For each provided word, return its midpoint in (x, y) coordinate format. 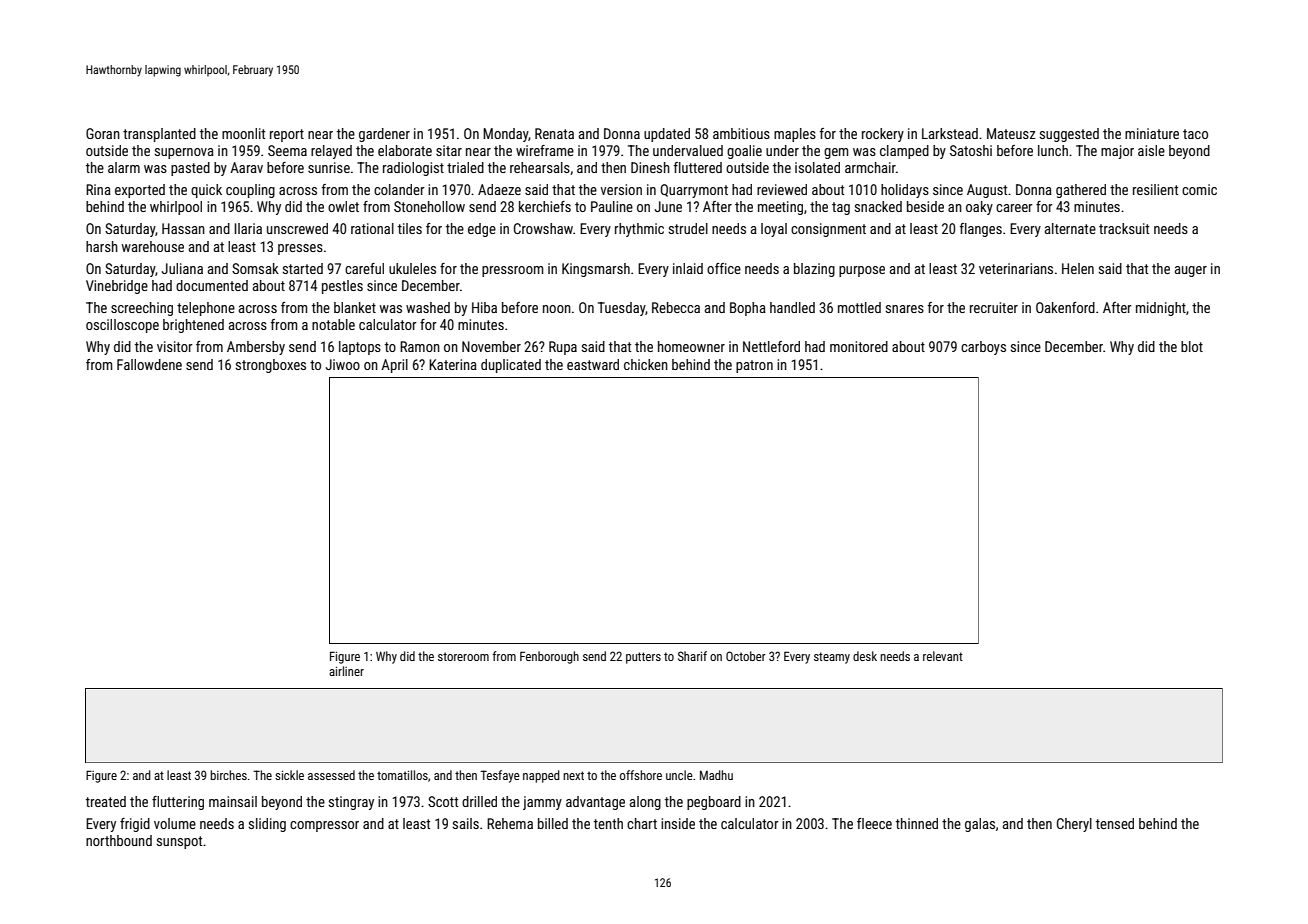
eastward (593, 364)
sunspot (179, 842)
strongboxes (271, 366)
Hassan (183, 228)
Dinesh (650, 167)
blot (1192, 346)
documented (212, 285)
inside (678, 823)
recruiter (994, 307)
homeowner (691, 346)
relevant (943, 656)
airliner (346, 671)
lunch (1053, 150)
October (746, 656)
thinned (917, 823)
